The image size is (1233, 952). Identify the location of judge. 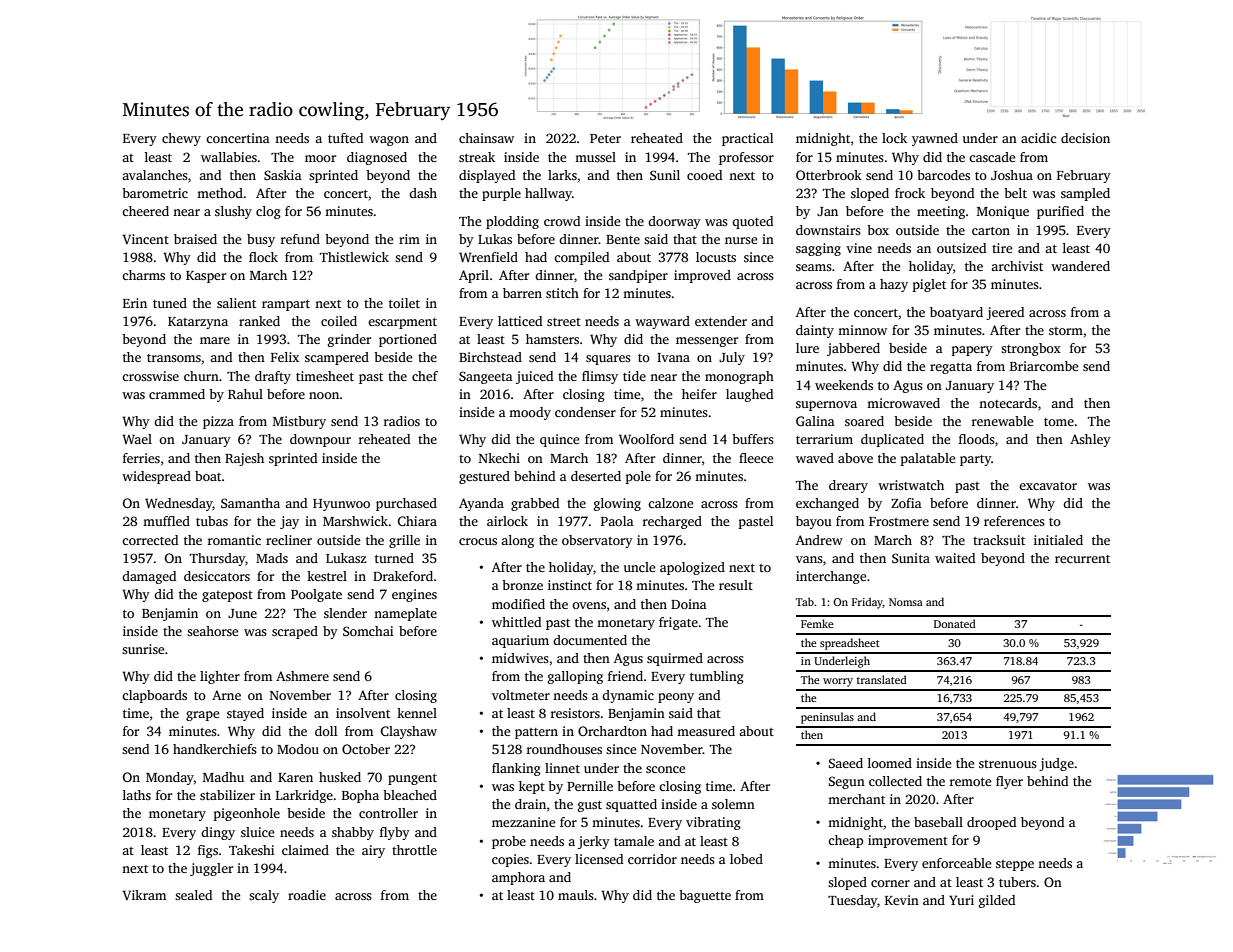
(1056, 764).
